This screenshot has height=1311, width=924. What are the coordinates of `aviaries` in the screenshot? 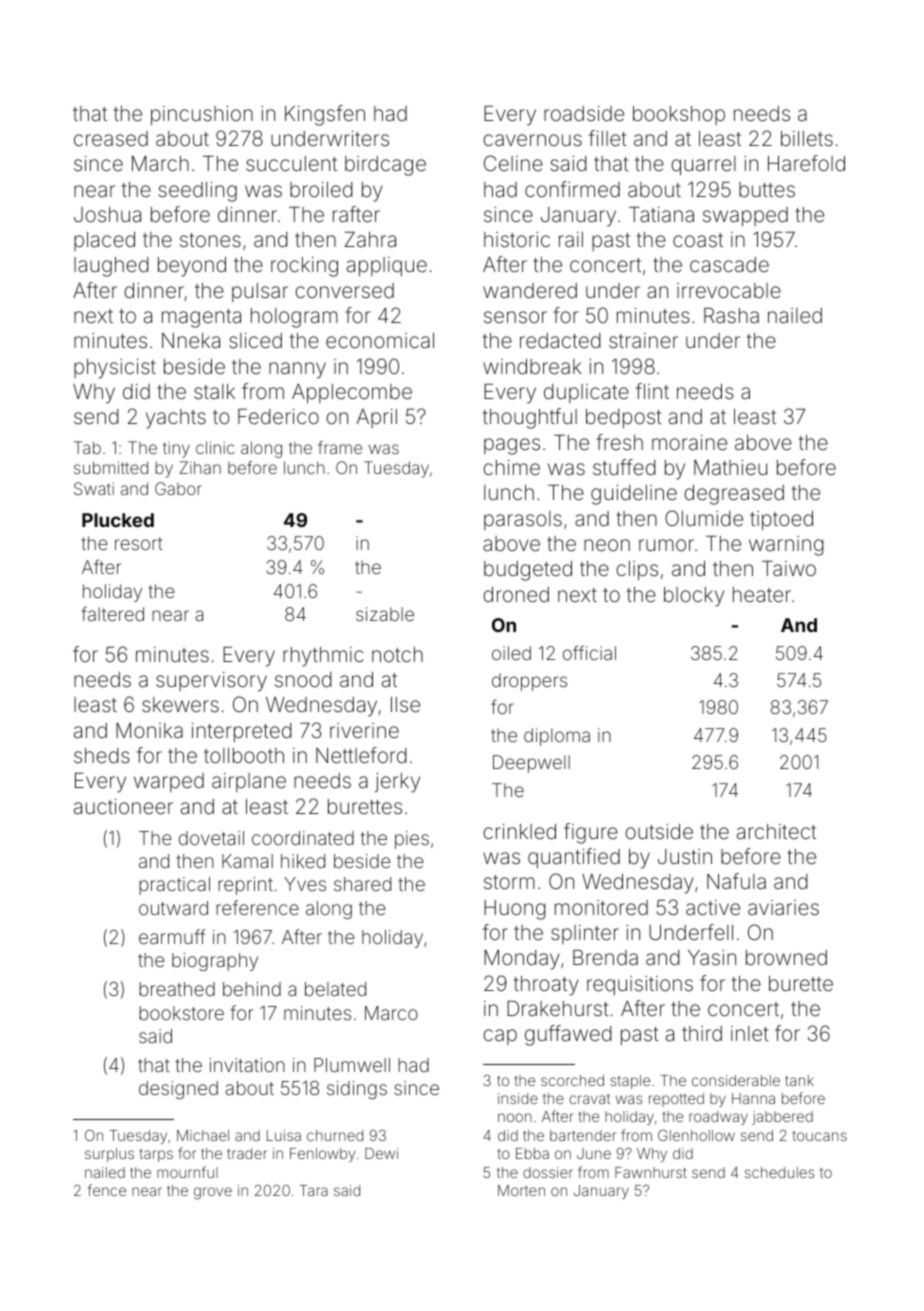 It's located at (783, 907).
